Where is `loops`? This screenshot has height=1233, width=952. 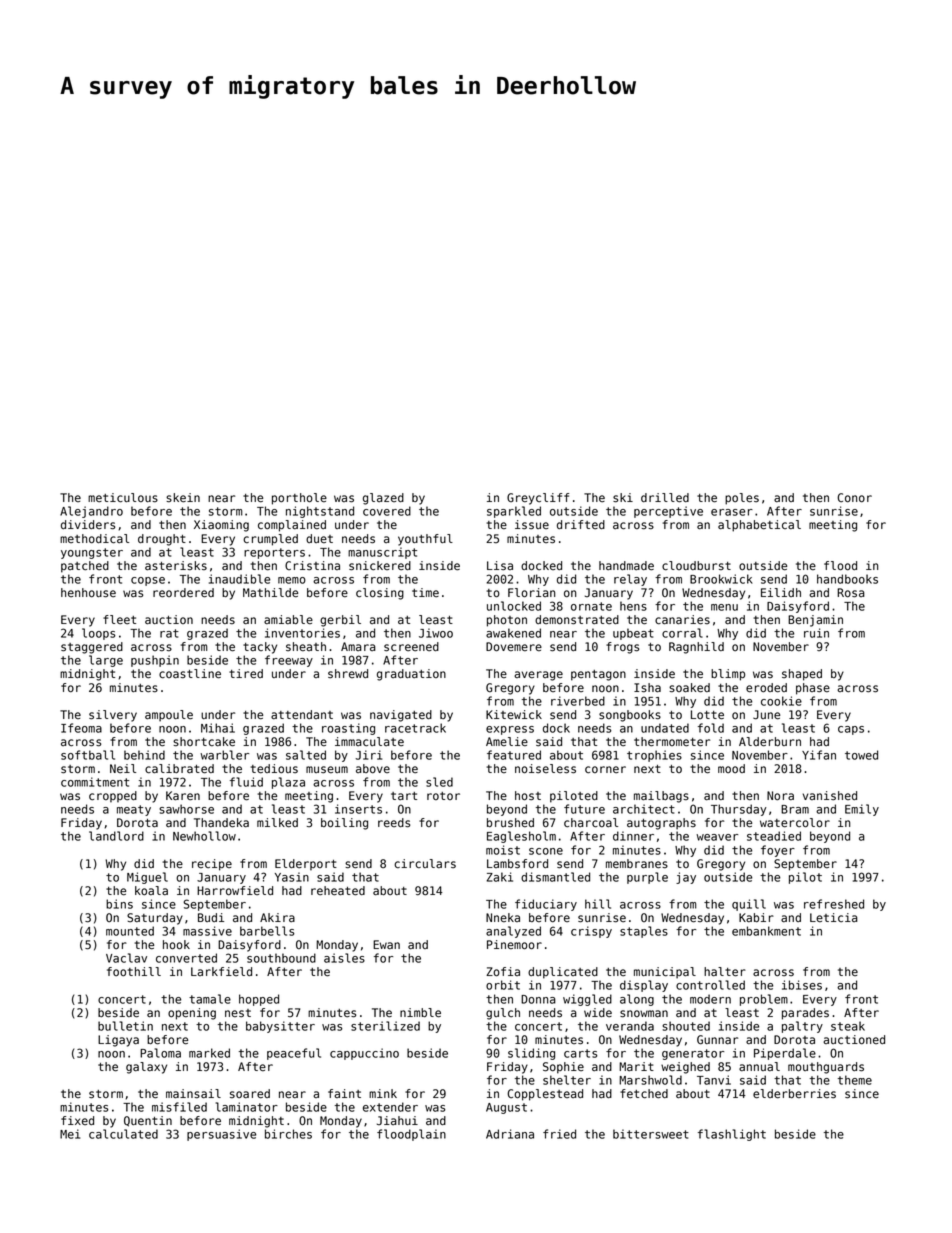
loops is located at coordinates (98, 634).
